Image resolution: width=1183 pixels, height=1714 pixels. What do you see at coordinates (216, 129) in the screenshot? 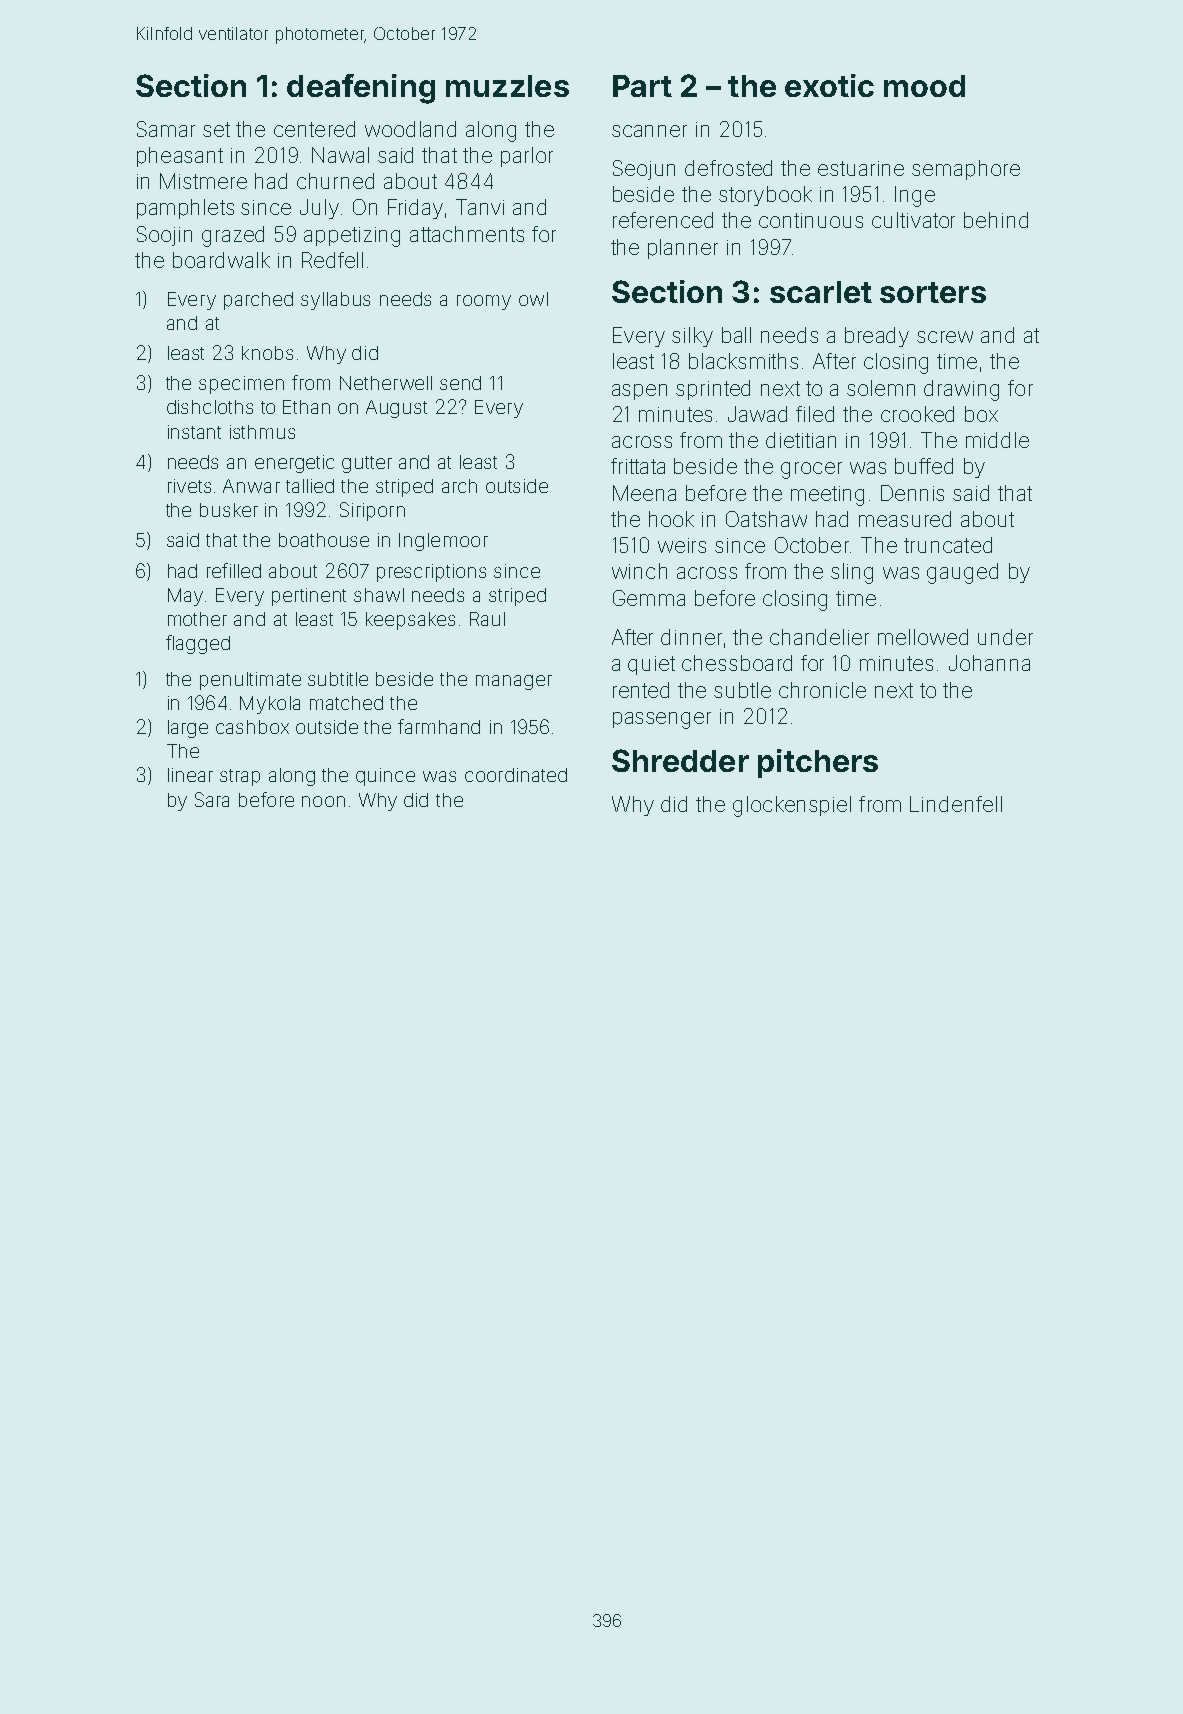
I see `set` at bounding box center [216, 129].
